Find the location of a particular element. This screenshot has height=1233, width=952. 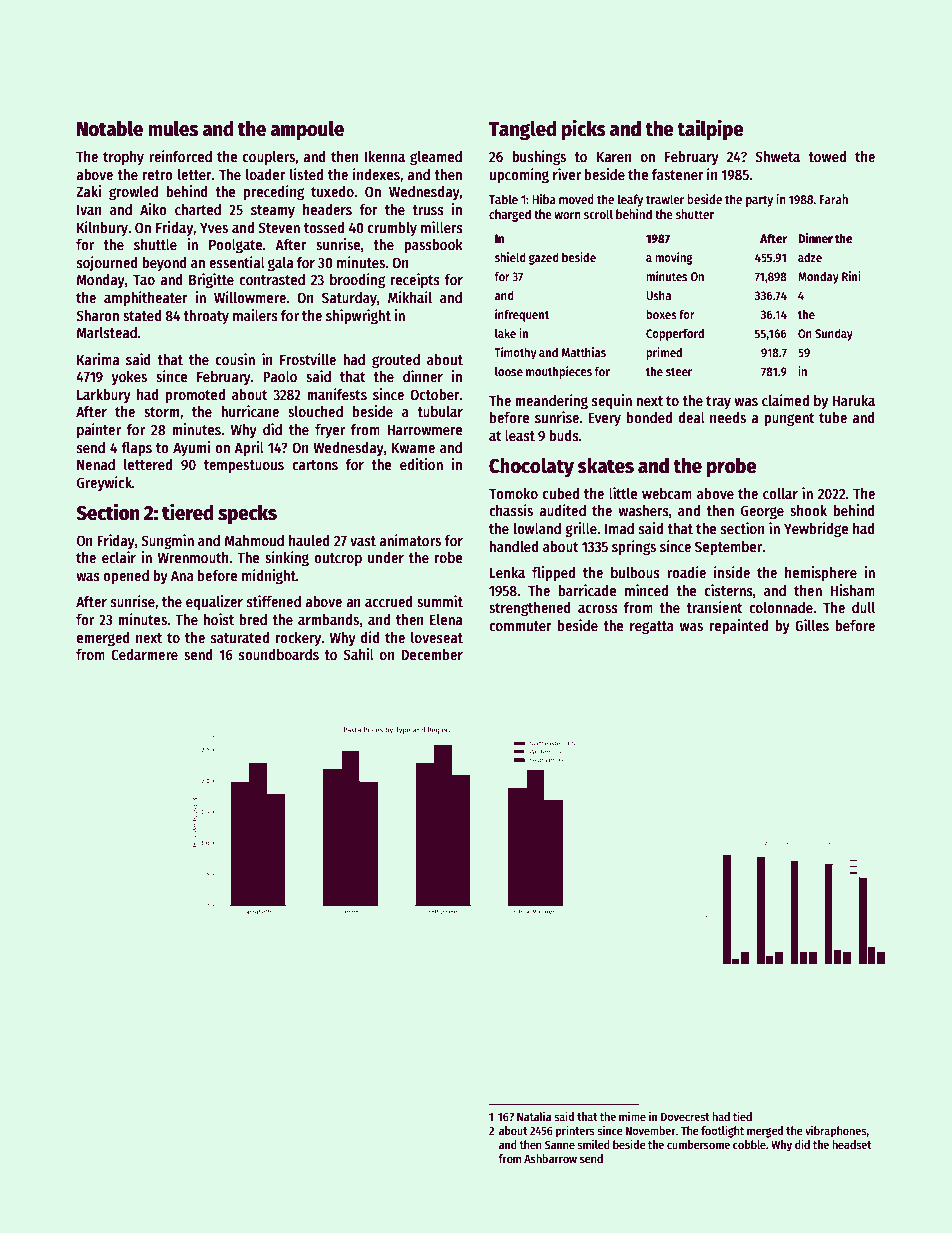

loveseat is located at coordinates (437, 637).
